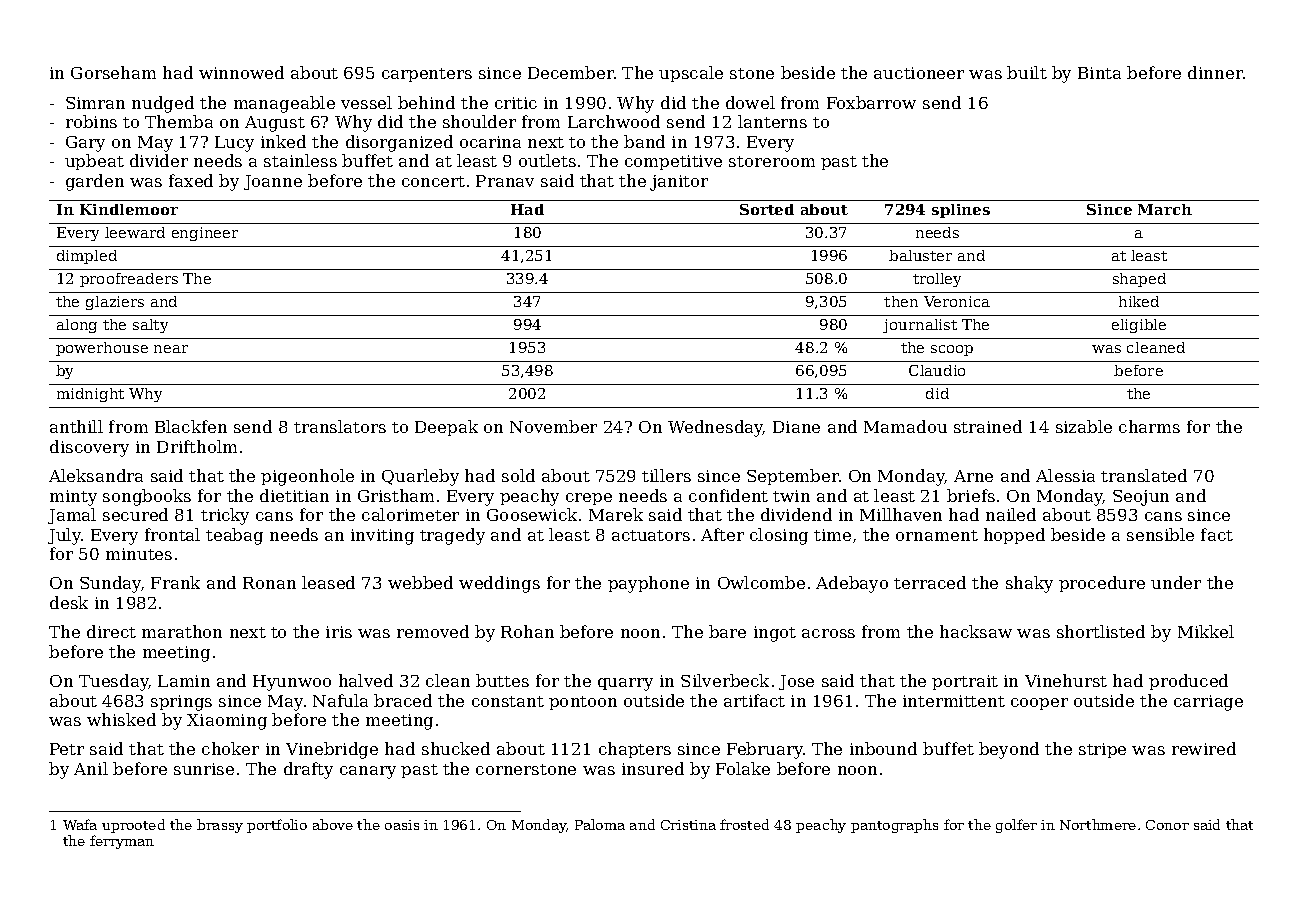 Image resolution: width=1308 pixels, height=924 pixels. What do you see at coordinates (87, 257) in the screenshot?
I see `dimpled` at bounding box center [87, 257].
